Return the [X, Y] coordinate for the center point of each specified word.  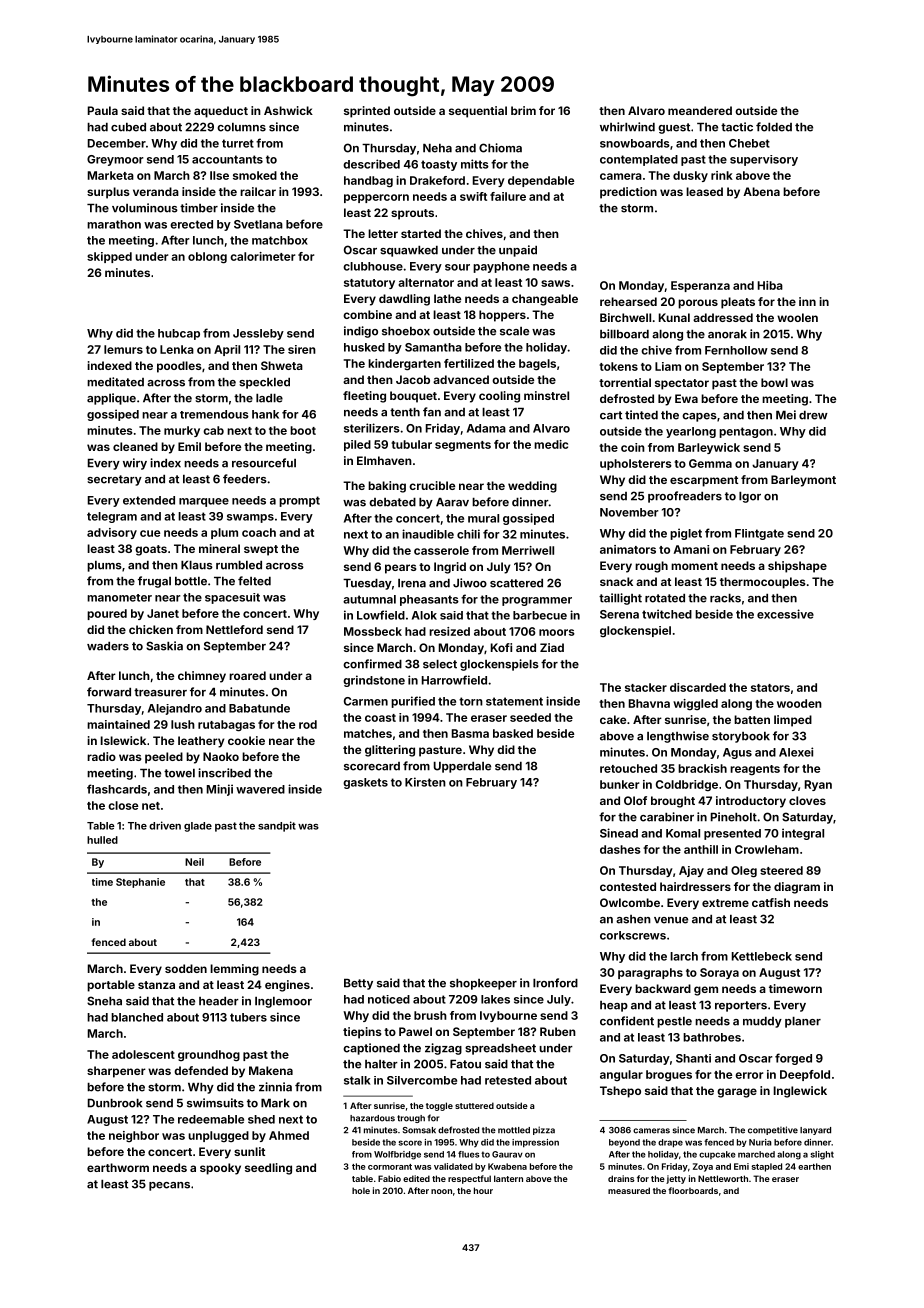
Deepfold [805, 1075]
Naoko [221, 756]
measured [629, 1190]
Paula [103, 110]
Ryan [818, 785]
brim [523, 110]
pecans [169, 1186]
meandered [700, 110]
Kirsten [425, 782]
